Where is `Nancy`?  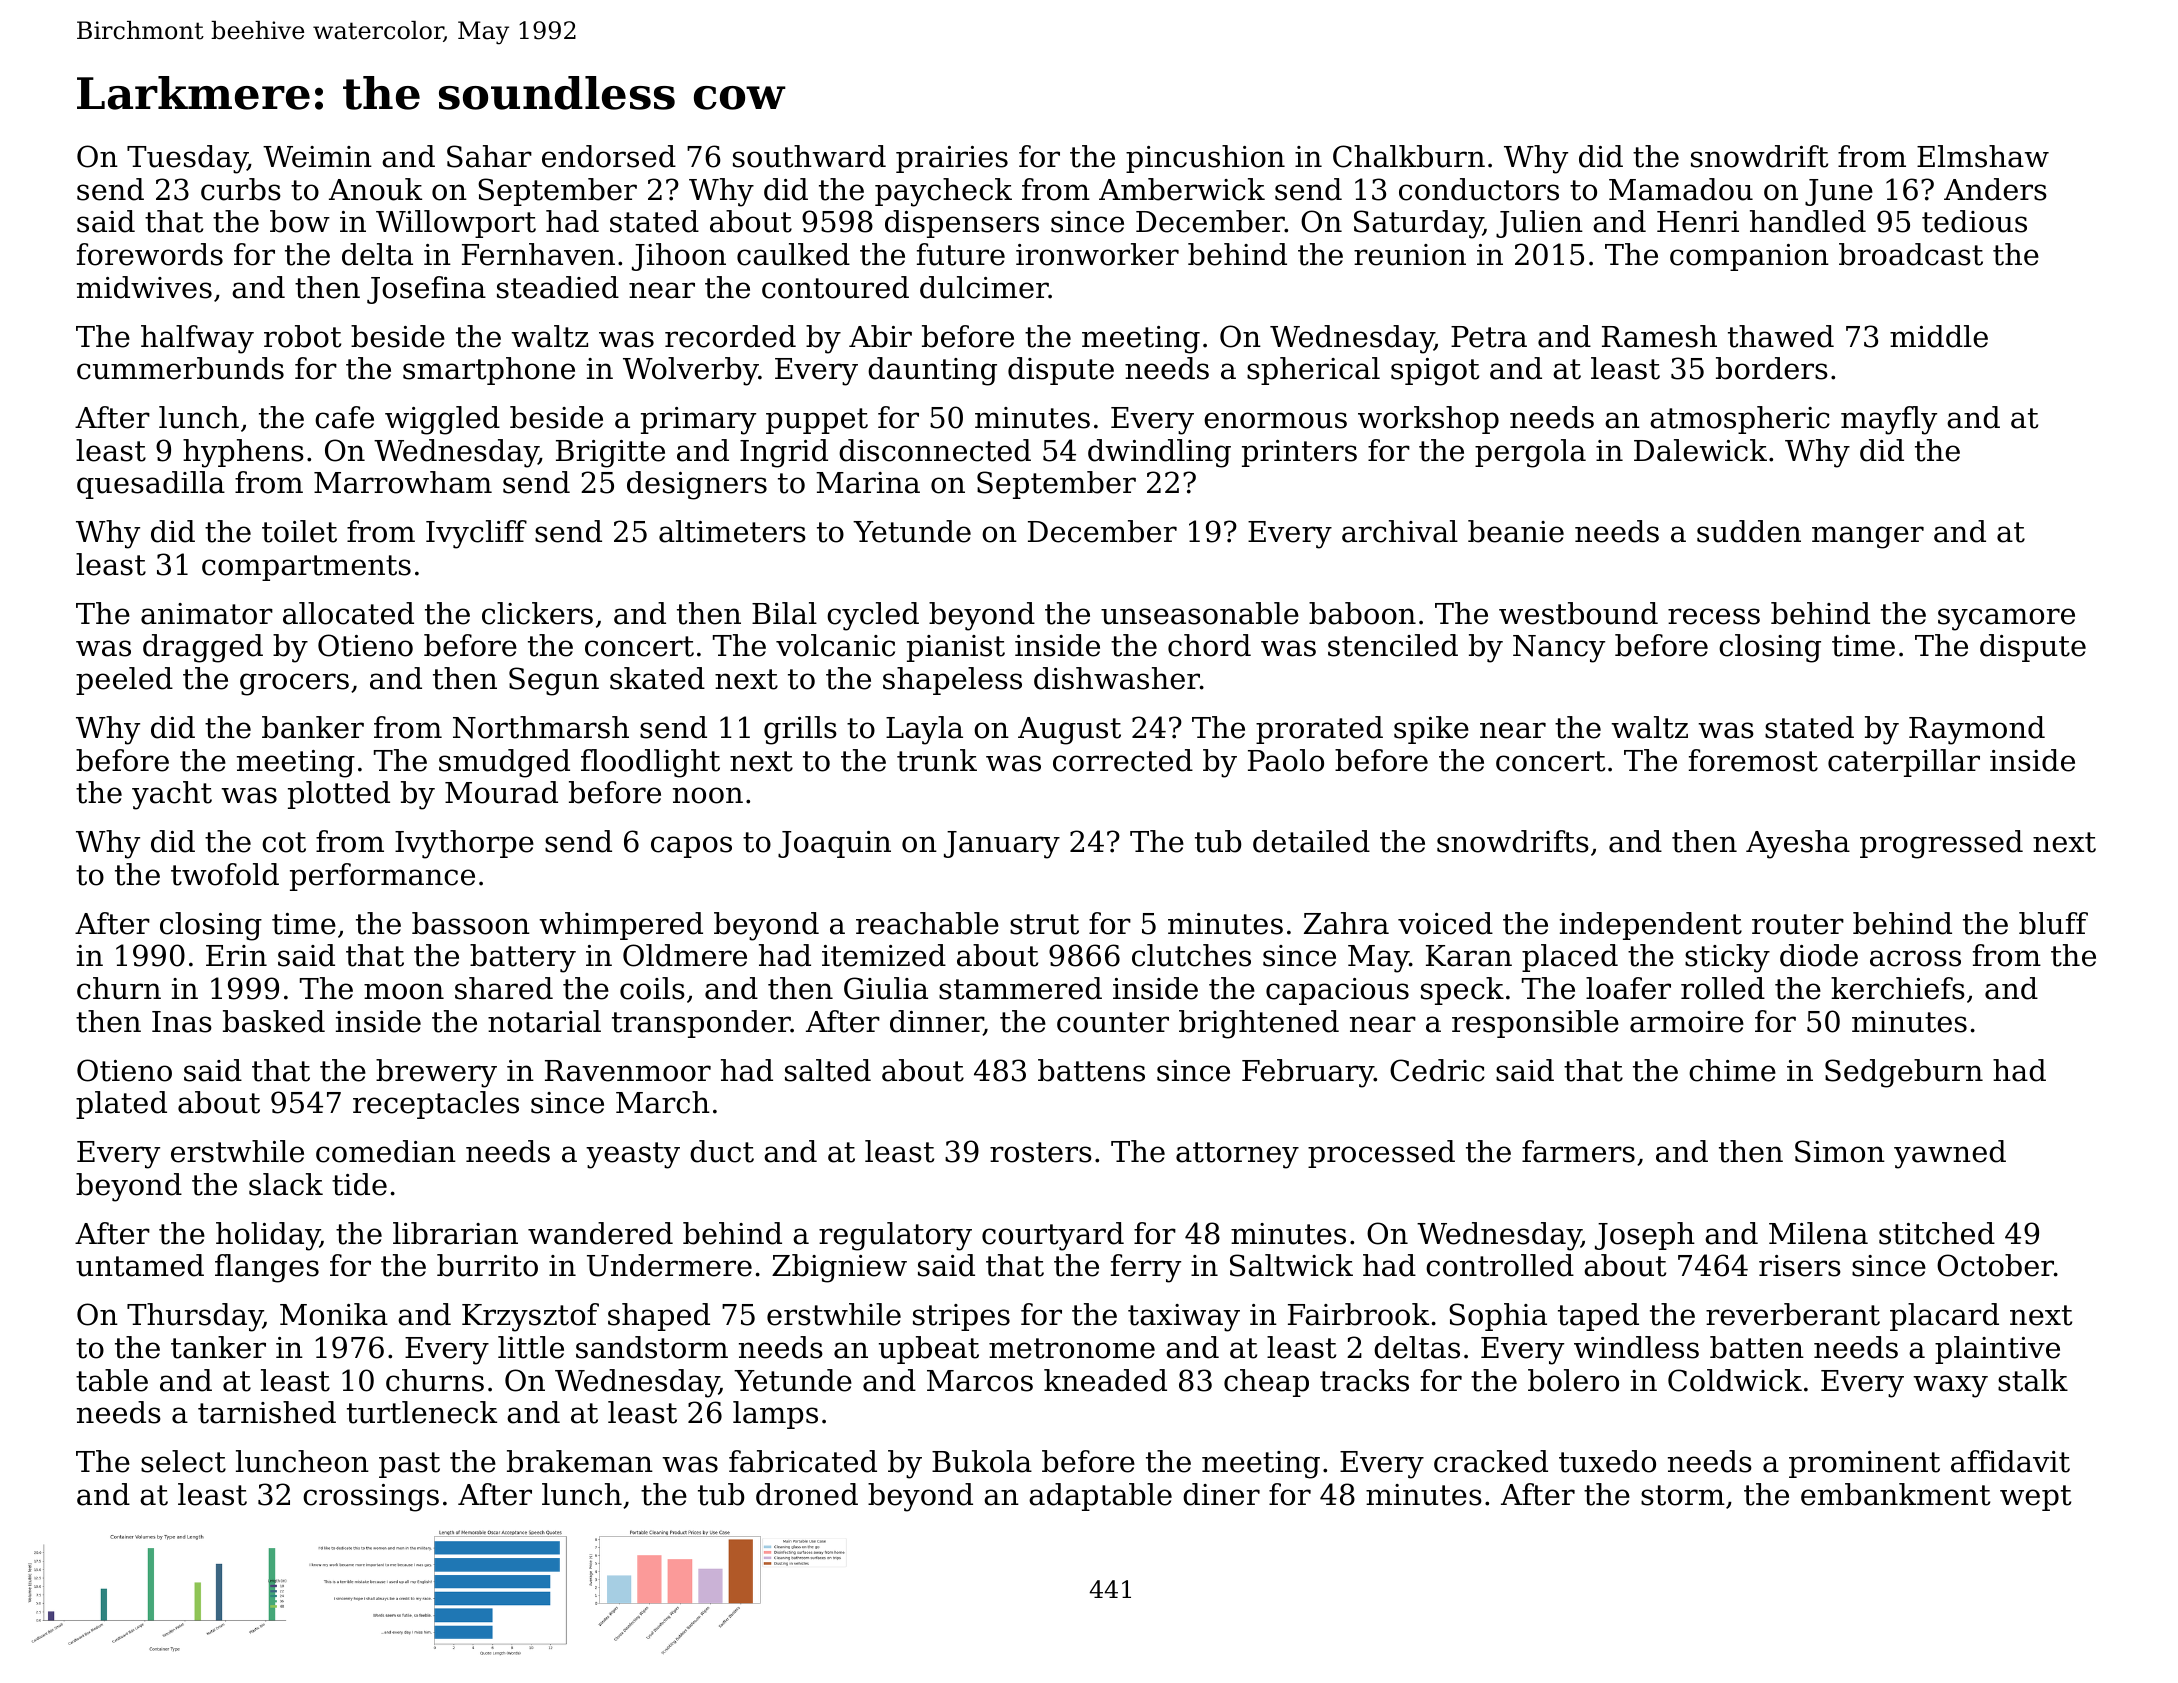 Nancy is located at coordinates (1559, 649).
